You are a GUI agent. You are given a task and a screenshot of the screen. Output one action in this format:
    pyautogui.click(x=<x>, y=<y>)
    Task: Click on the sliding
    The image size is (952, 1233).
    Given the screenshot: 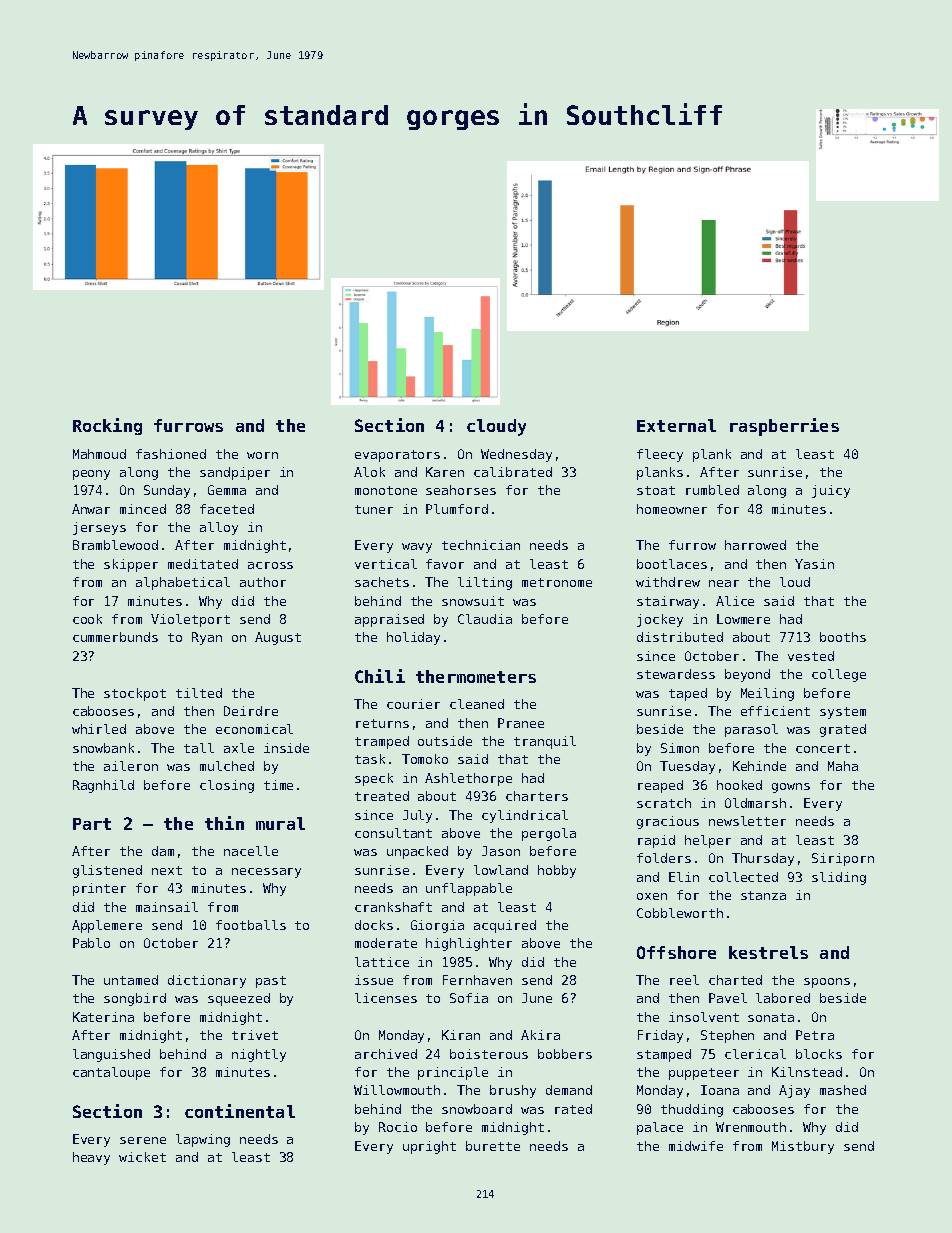 What is the action you would take?
    pyautogui.click(x=839, y=878)
